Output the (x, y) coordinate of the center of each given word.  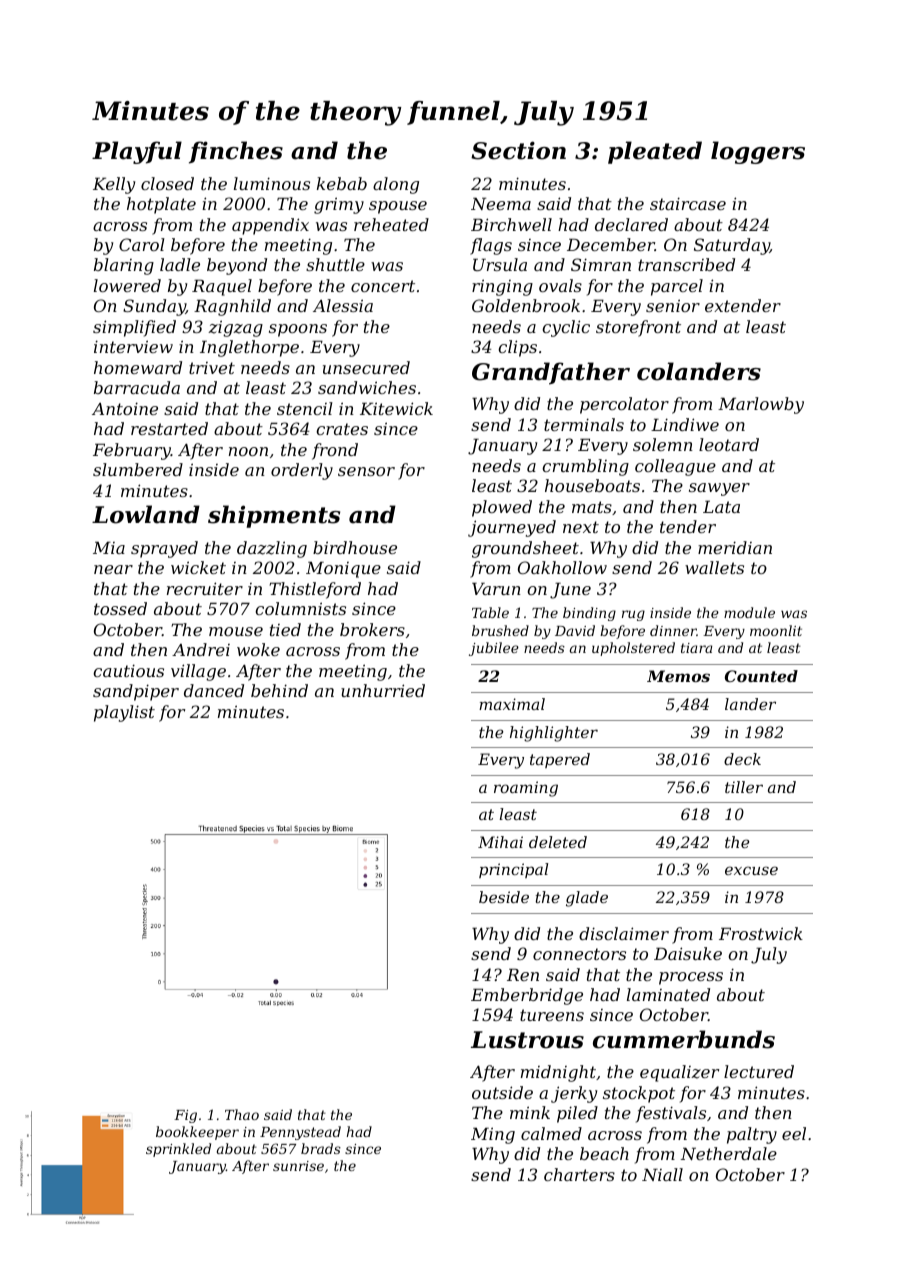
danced (214, 690)
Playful (137, 152)
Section (518, 150)
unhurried (383, 690)
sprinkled (178, 1150)
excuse (751, 870)
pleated (655, 152)
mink (530, 1112)
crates (342, 429)
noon (248, 451)
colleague (675, 467)
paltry (752, 1135)
